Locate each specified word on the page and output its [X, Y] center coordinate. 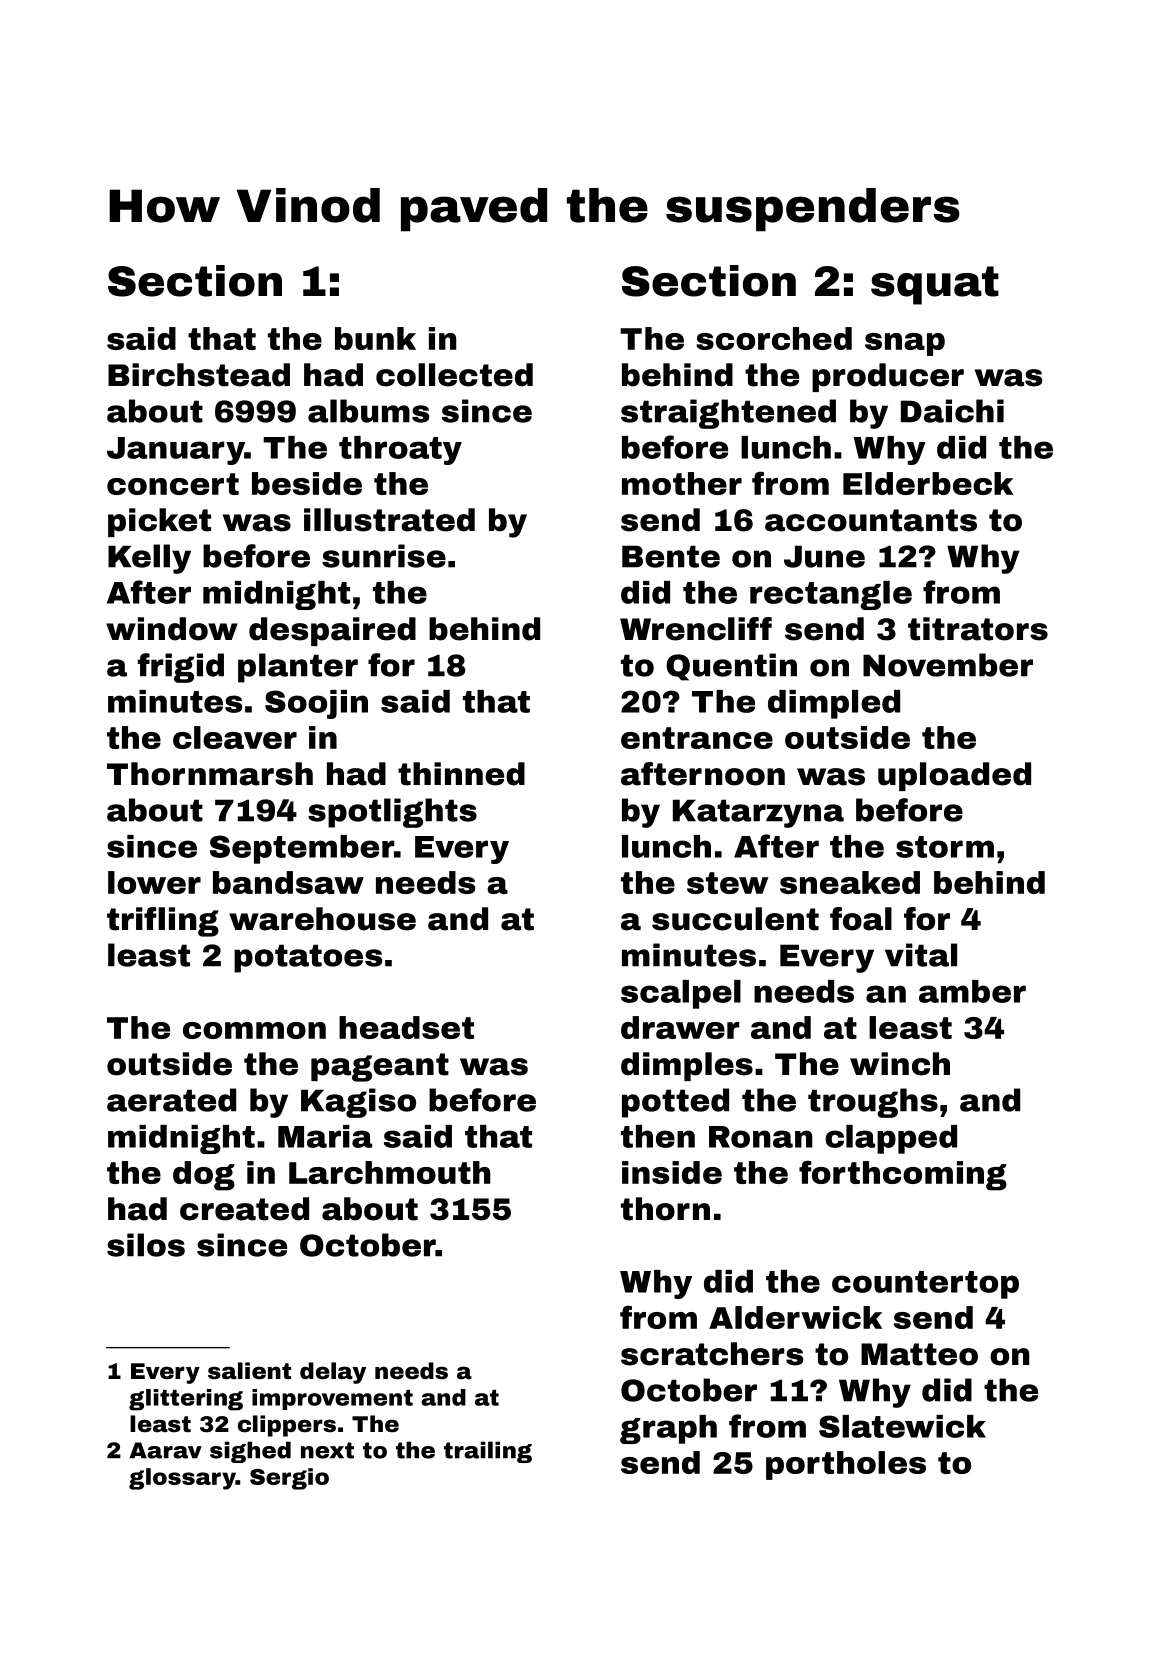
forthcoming [903, 1175]
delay [333, 1373]
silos [146, 1245]
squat [935, 285]
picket [159, 522]
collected [454, 375]
